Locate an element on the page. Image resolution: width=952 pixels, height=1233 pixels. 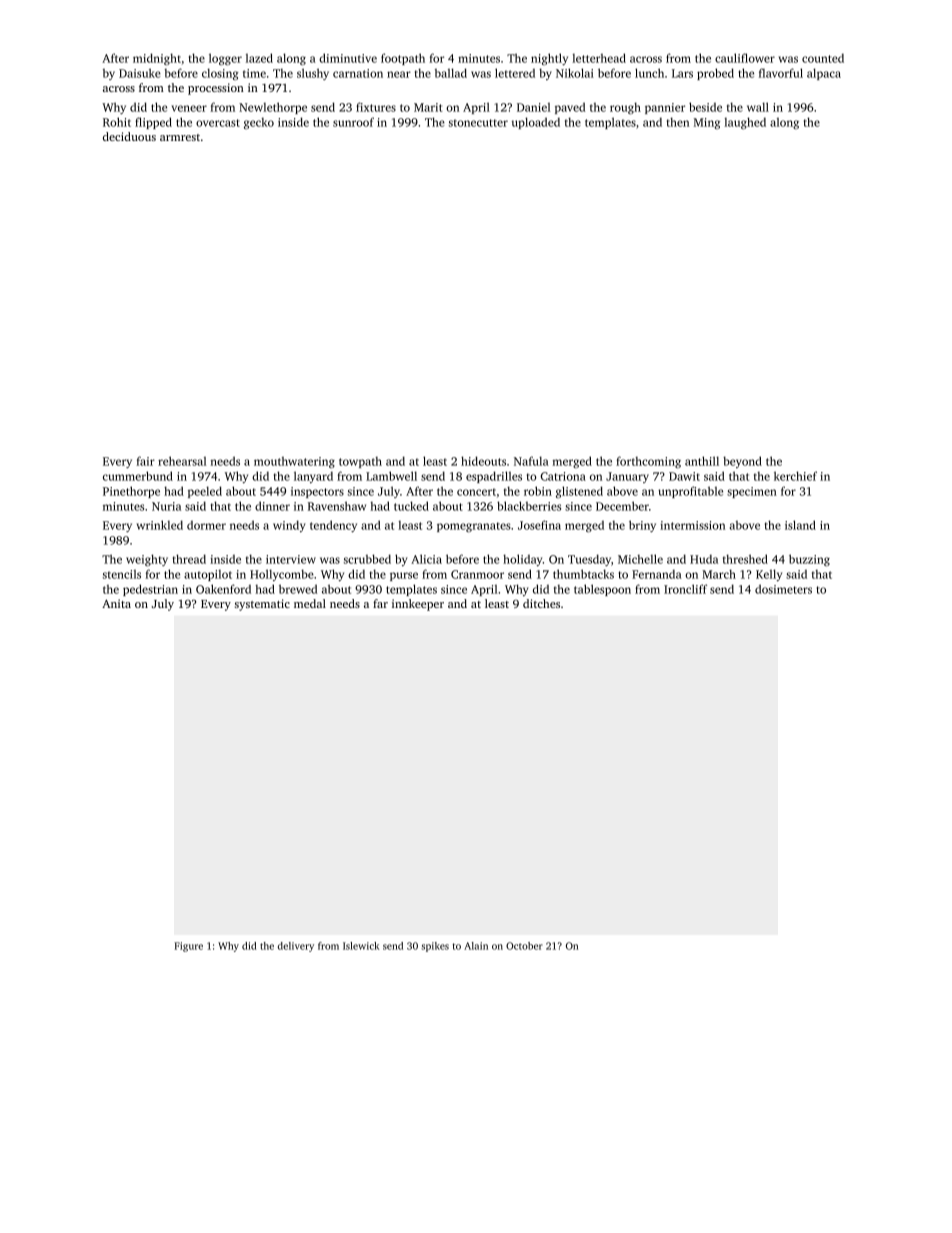
Figure is located at coordinates (188, 947).
